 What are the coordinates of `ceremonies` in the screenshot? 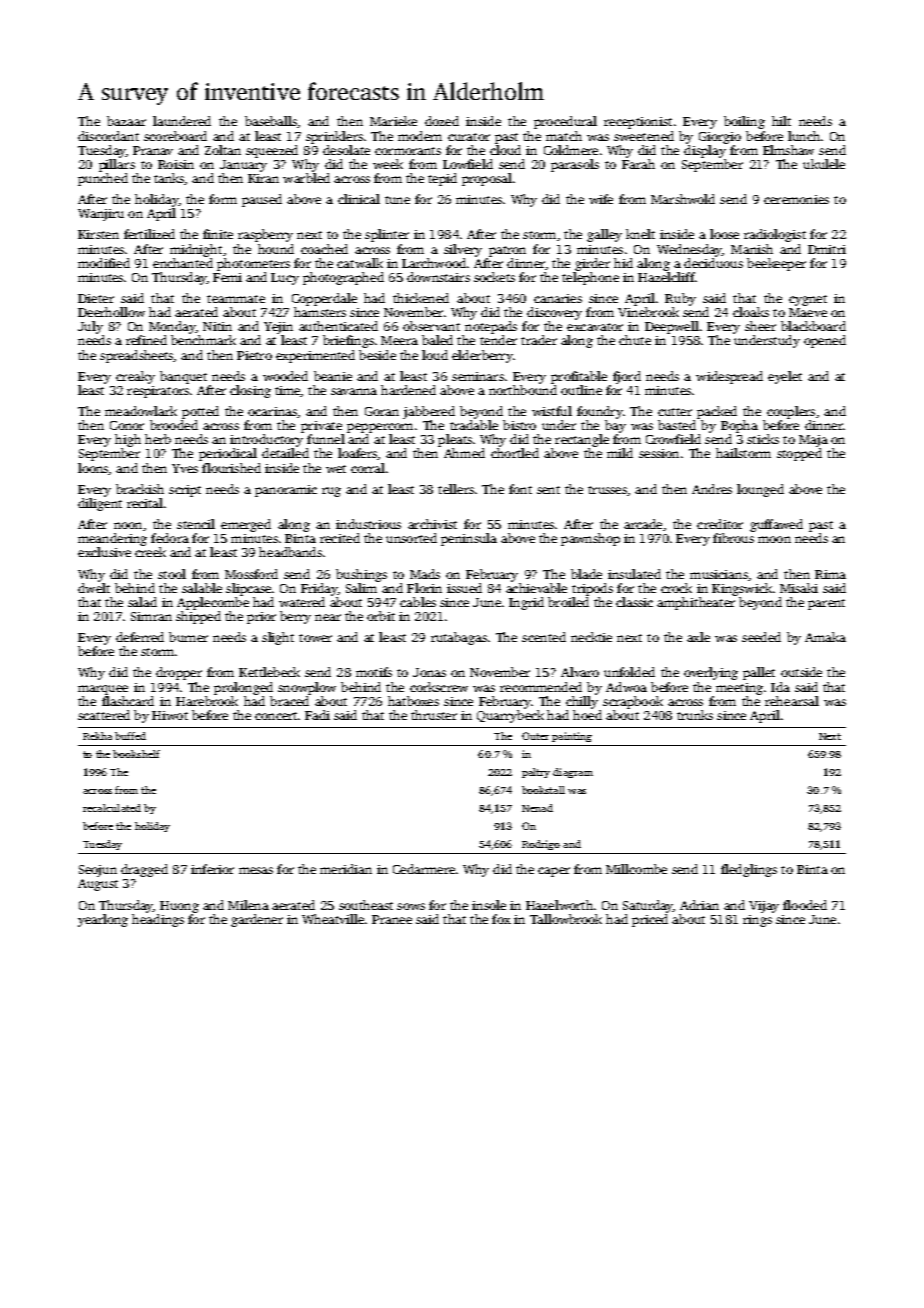 It's located at (796, 199).
